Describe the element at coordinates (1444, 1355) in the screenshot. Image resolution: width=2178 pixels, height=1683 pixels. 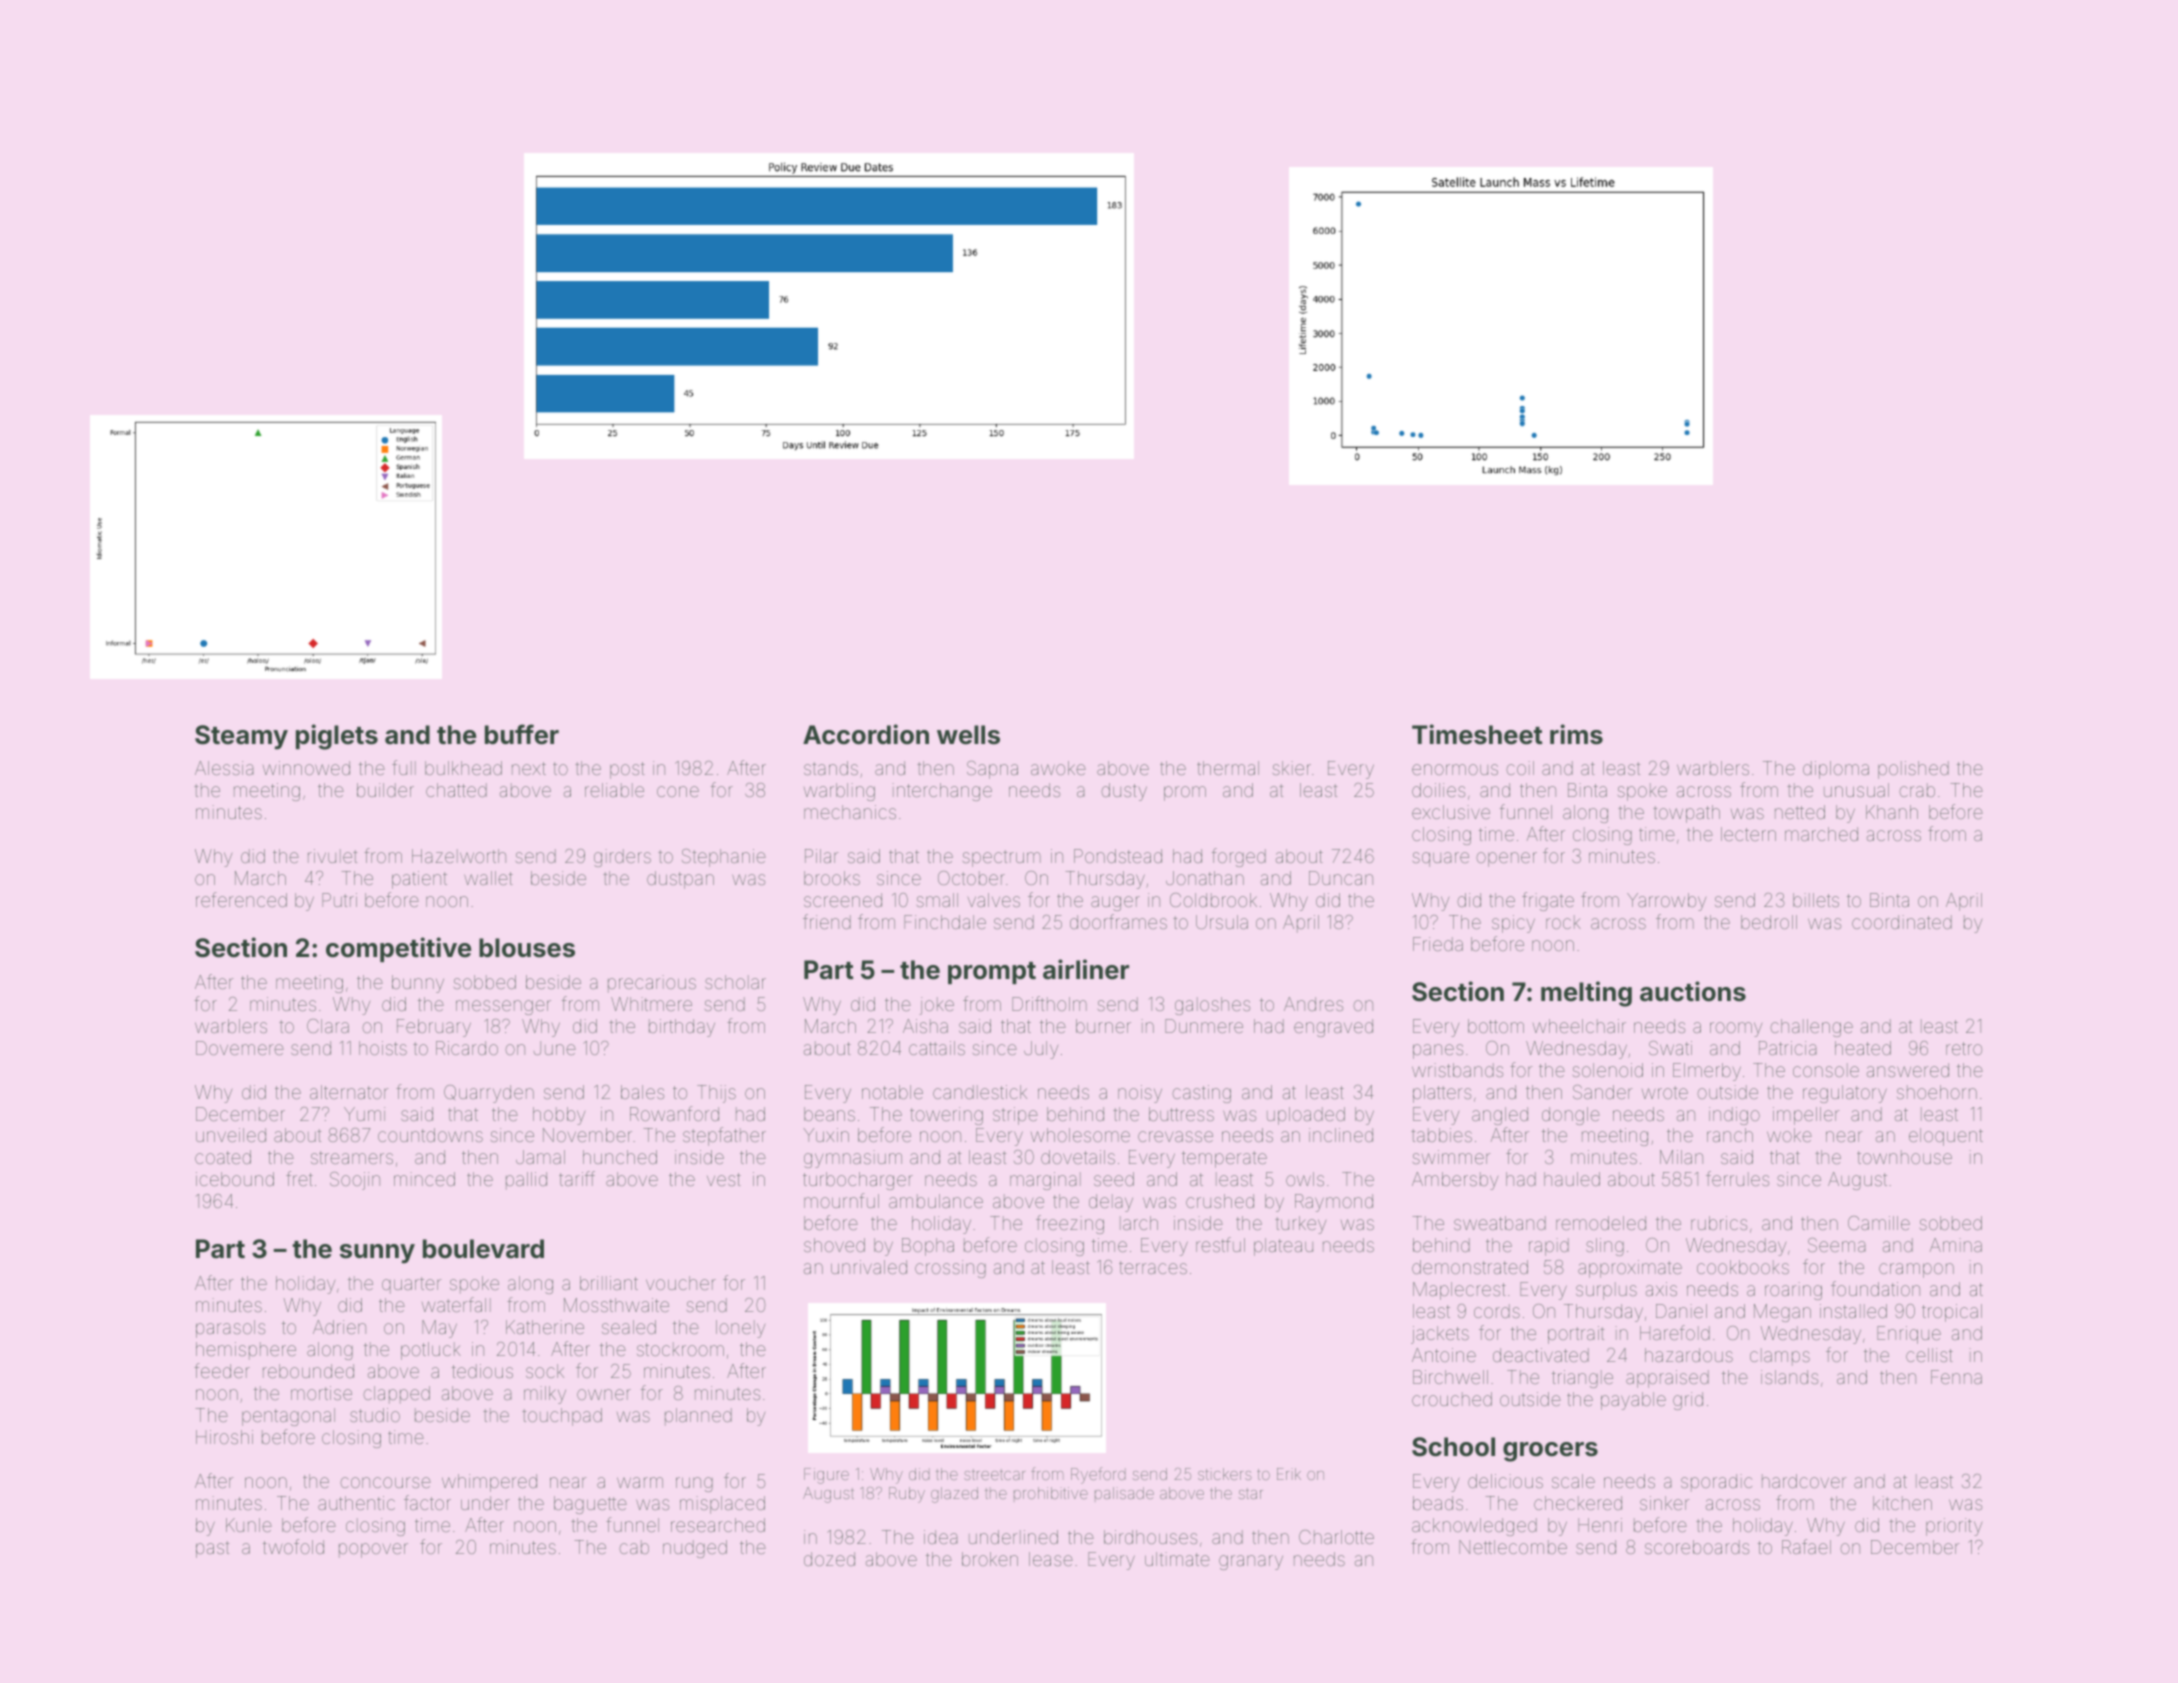
I see `Antoine` at that location.
